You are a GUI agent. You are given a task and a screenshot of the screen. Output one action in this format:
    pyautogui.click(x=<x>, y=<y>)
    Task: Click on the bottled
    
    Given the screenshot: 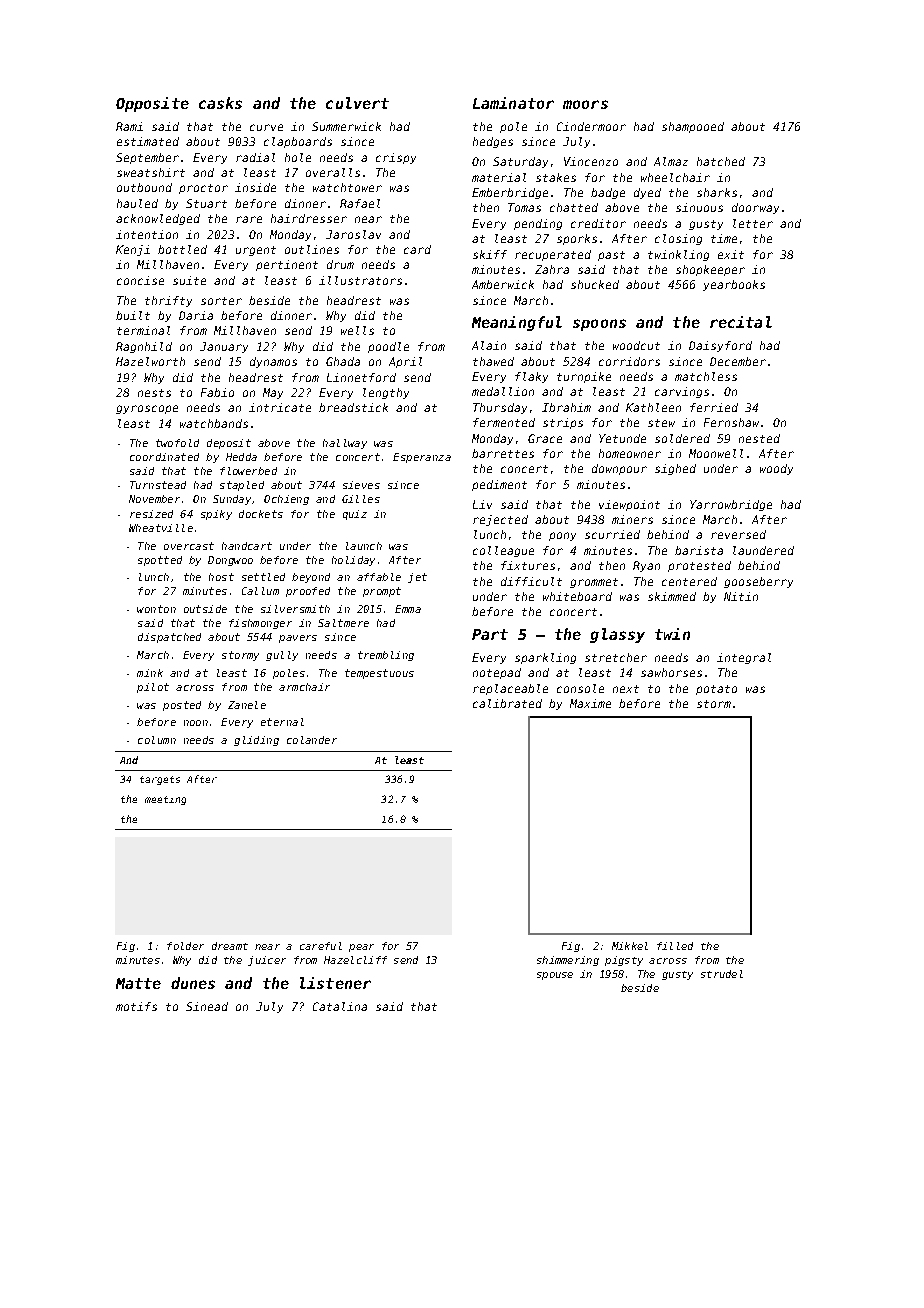 What is the action you would take?
    pyautogui.click(x=182, y=249)
